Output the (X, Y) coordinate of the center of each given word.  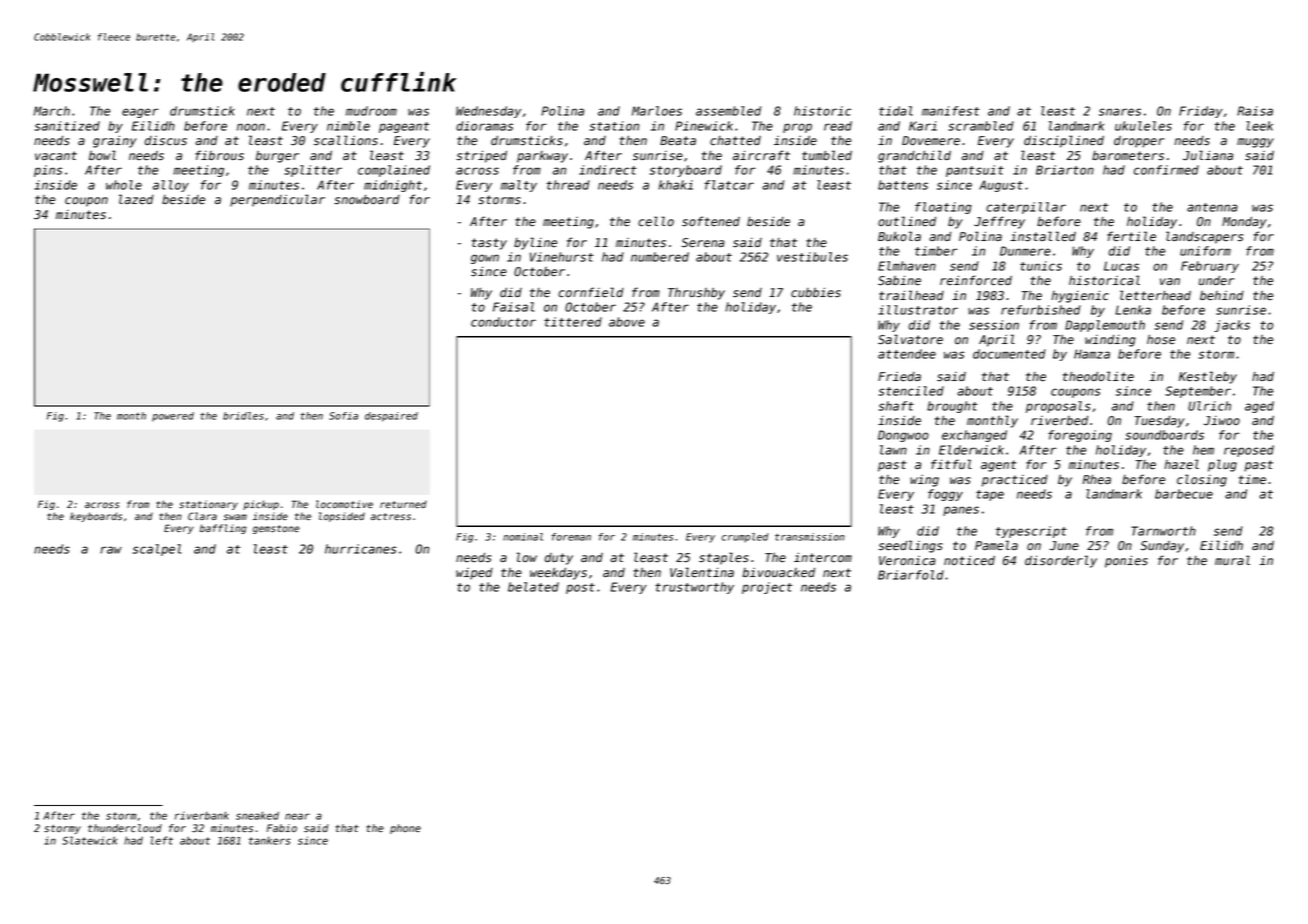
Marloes (657, 111)
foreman (571, 537)
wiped (474, 574)
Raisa (1255, 111)
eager (140, 113)
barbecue (1184, 494)
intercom (823, 557)
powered (173, 417)
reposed (1249, 451)
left (162, 840)
